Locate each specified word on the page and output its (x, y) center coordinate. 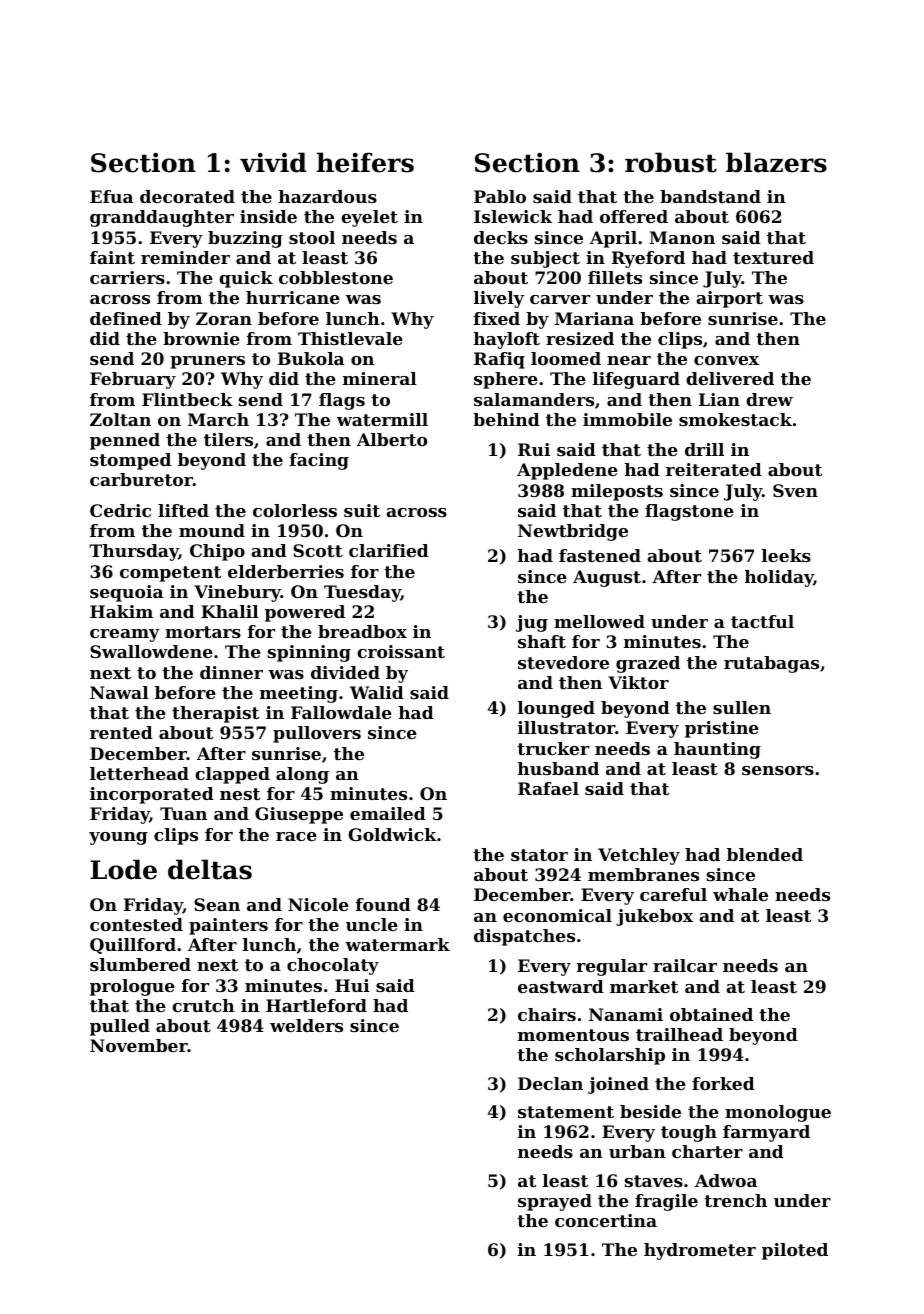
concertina (606, 1220)
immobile (627, 419)
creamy (125, 635)
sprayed (555, 1202)
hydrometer (700, 1251)
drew (769, 399)
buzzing (245, 239)
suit (362, 510)
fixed (497, 318)
